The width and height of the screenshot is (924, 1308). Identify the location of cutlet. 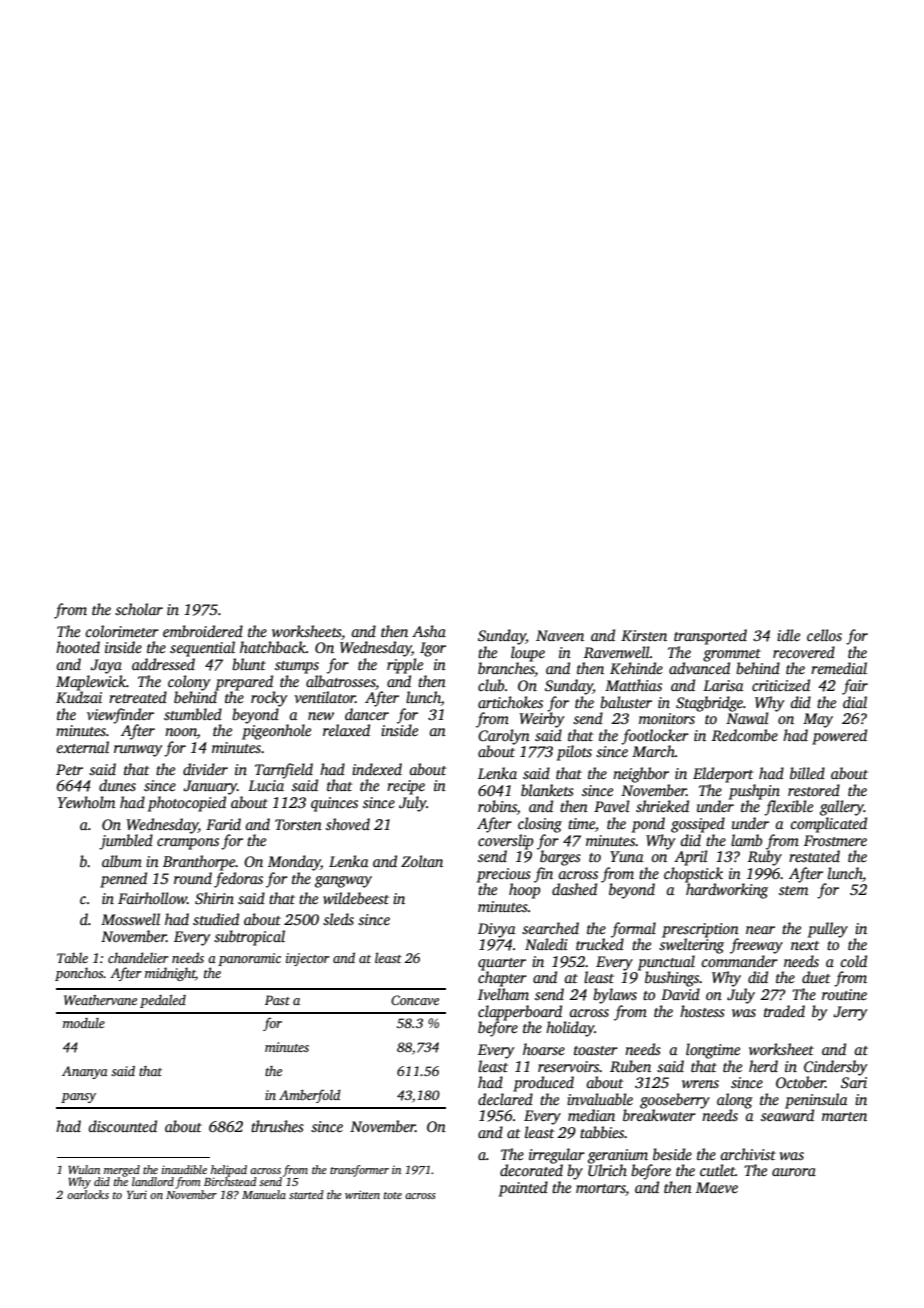
(717, 1170).
